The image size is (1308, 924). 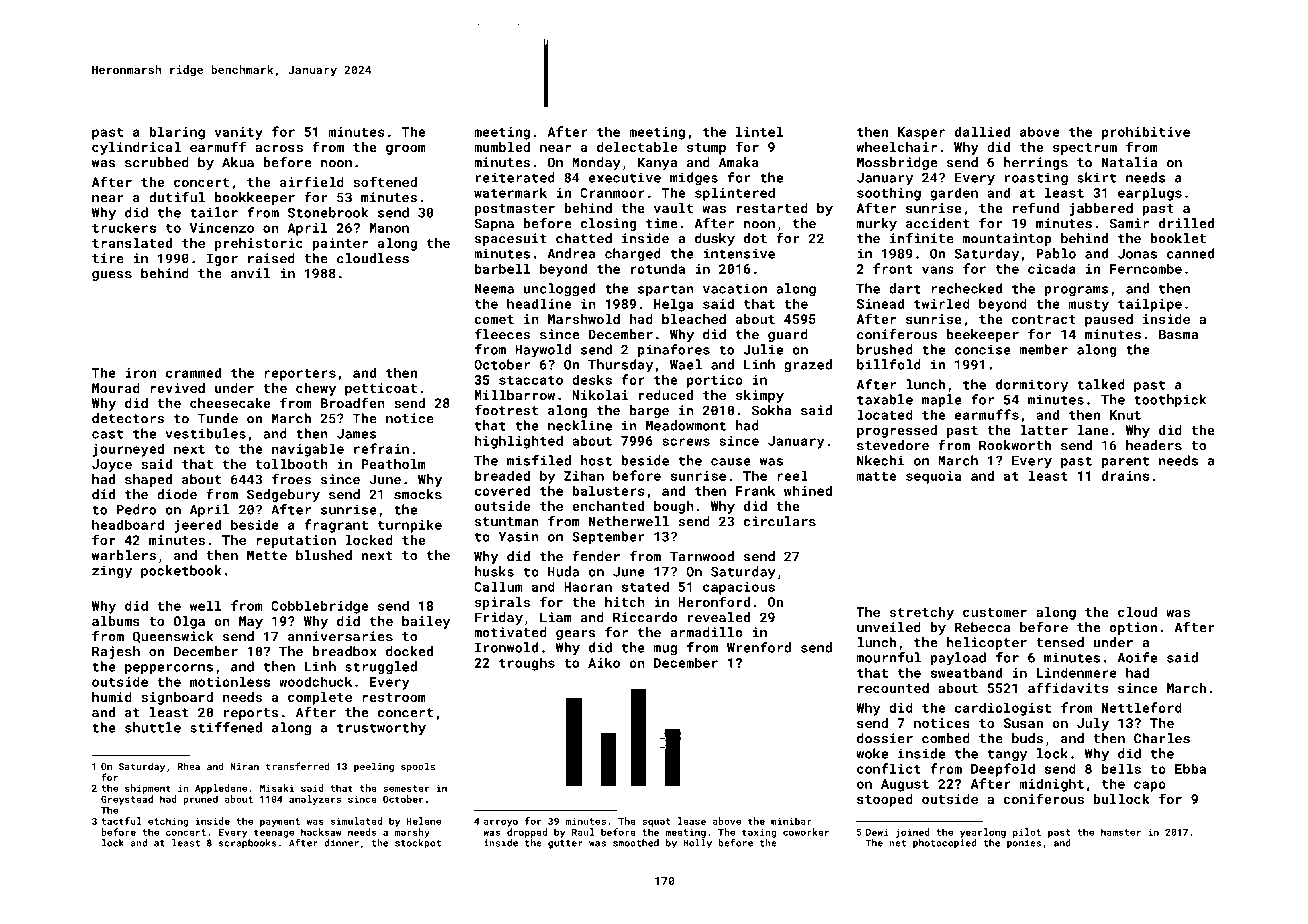 I want to click on option, so click(x=1133, y=628).
